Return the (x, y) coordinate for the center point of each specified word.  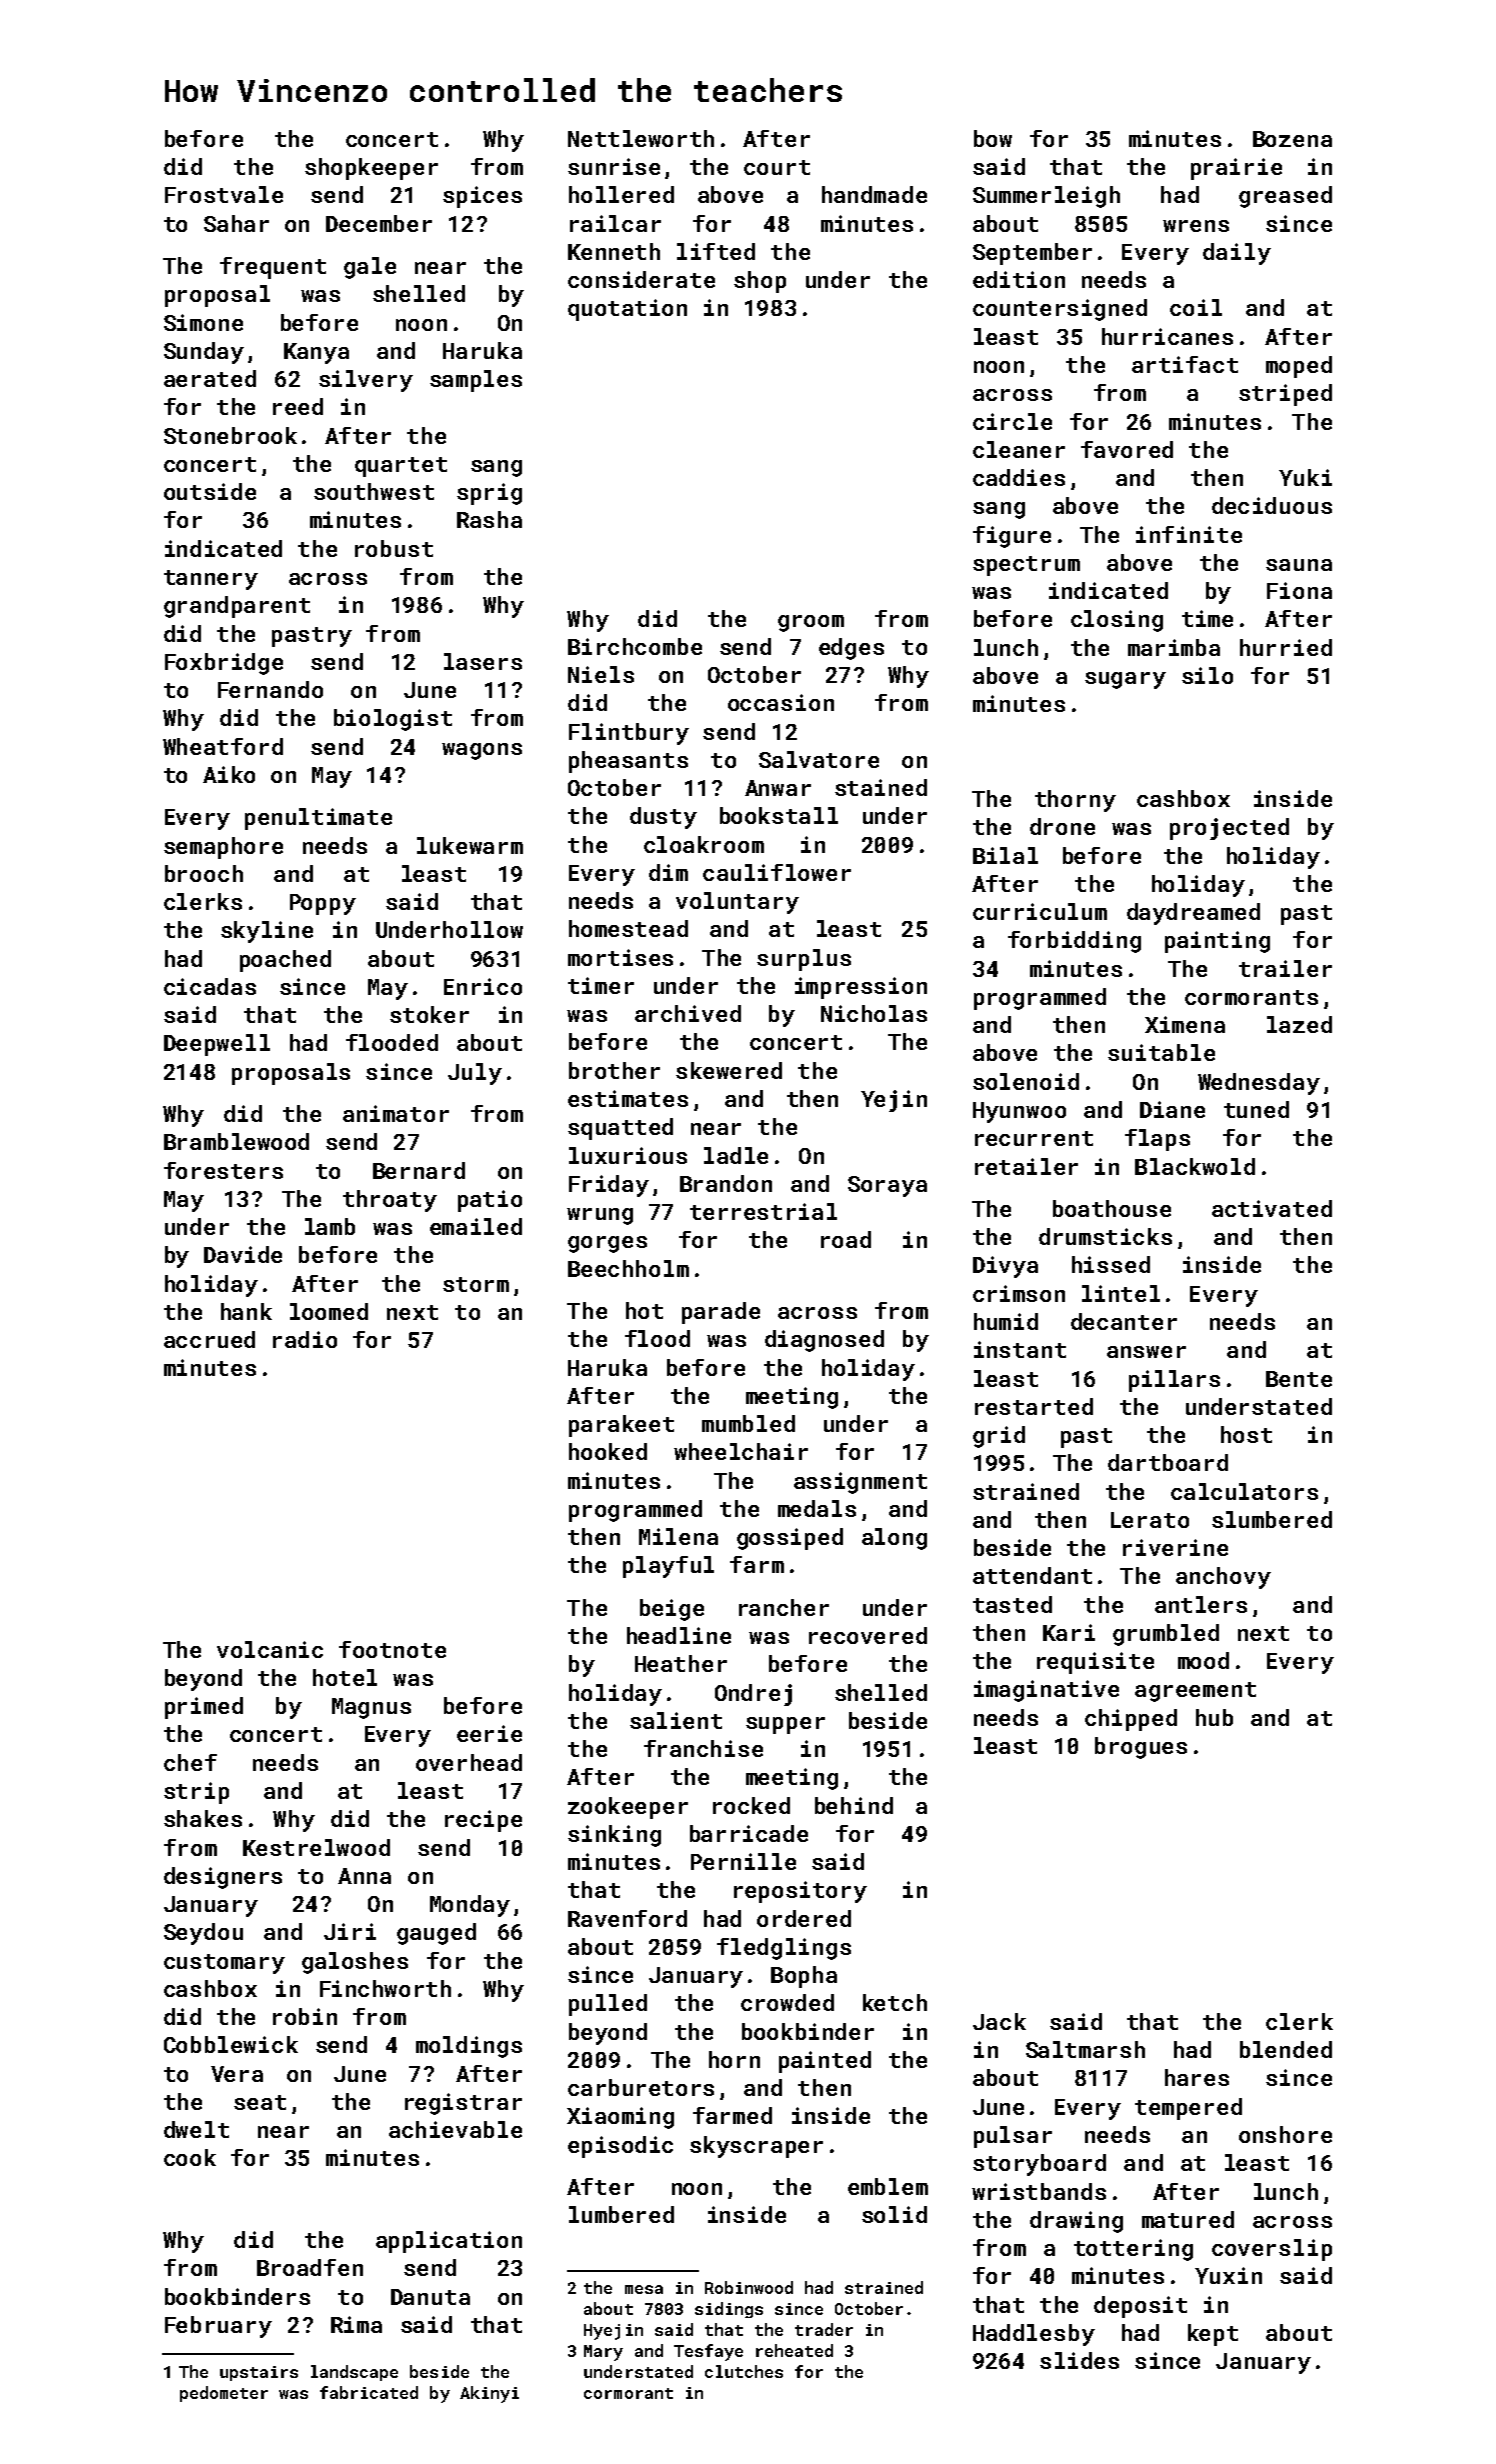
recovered (868, 1635)
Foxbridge (224, 664)
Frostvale (224, 194)
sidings (729, 2310)
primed (204, 1708)
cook (190, 2157)
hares (1197, 2077)
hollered (621, 194)
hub (1214, 1717)
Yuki (1305, 477)
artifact (1185, 364)
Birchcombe (635, 646)
